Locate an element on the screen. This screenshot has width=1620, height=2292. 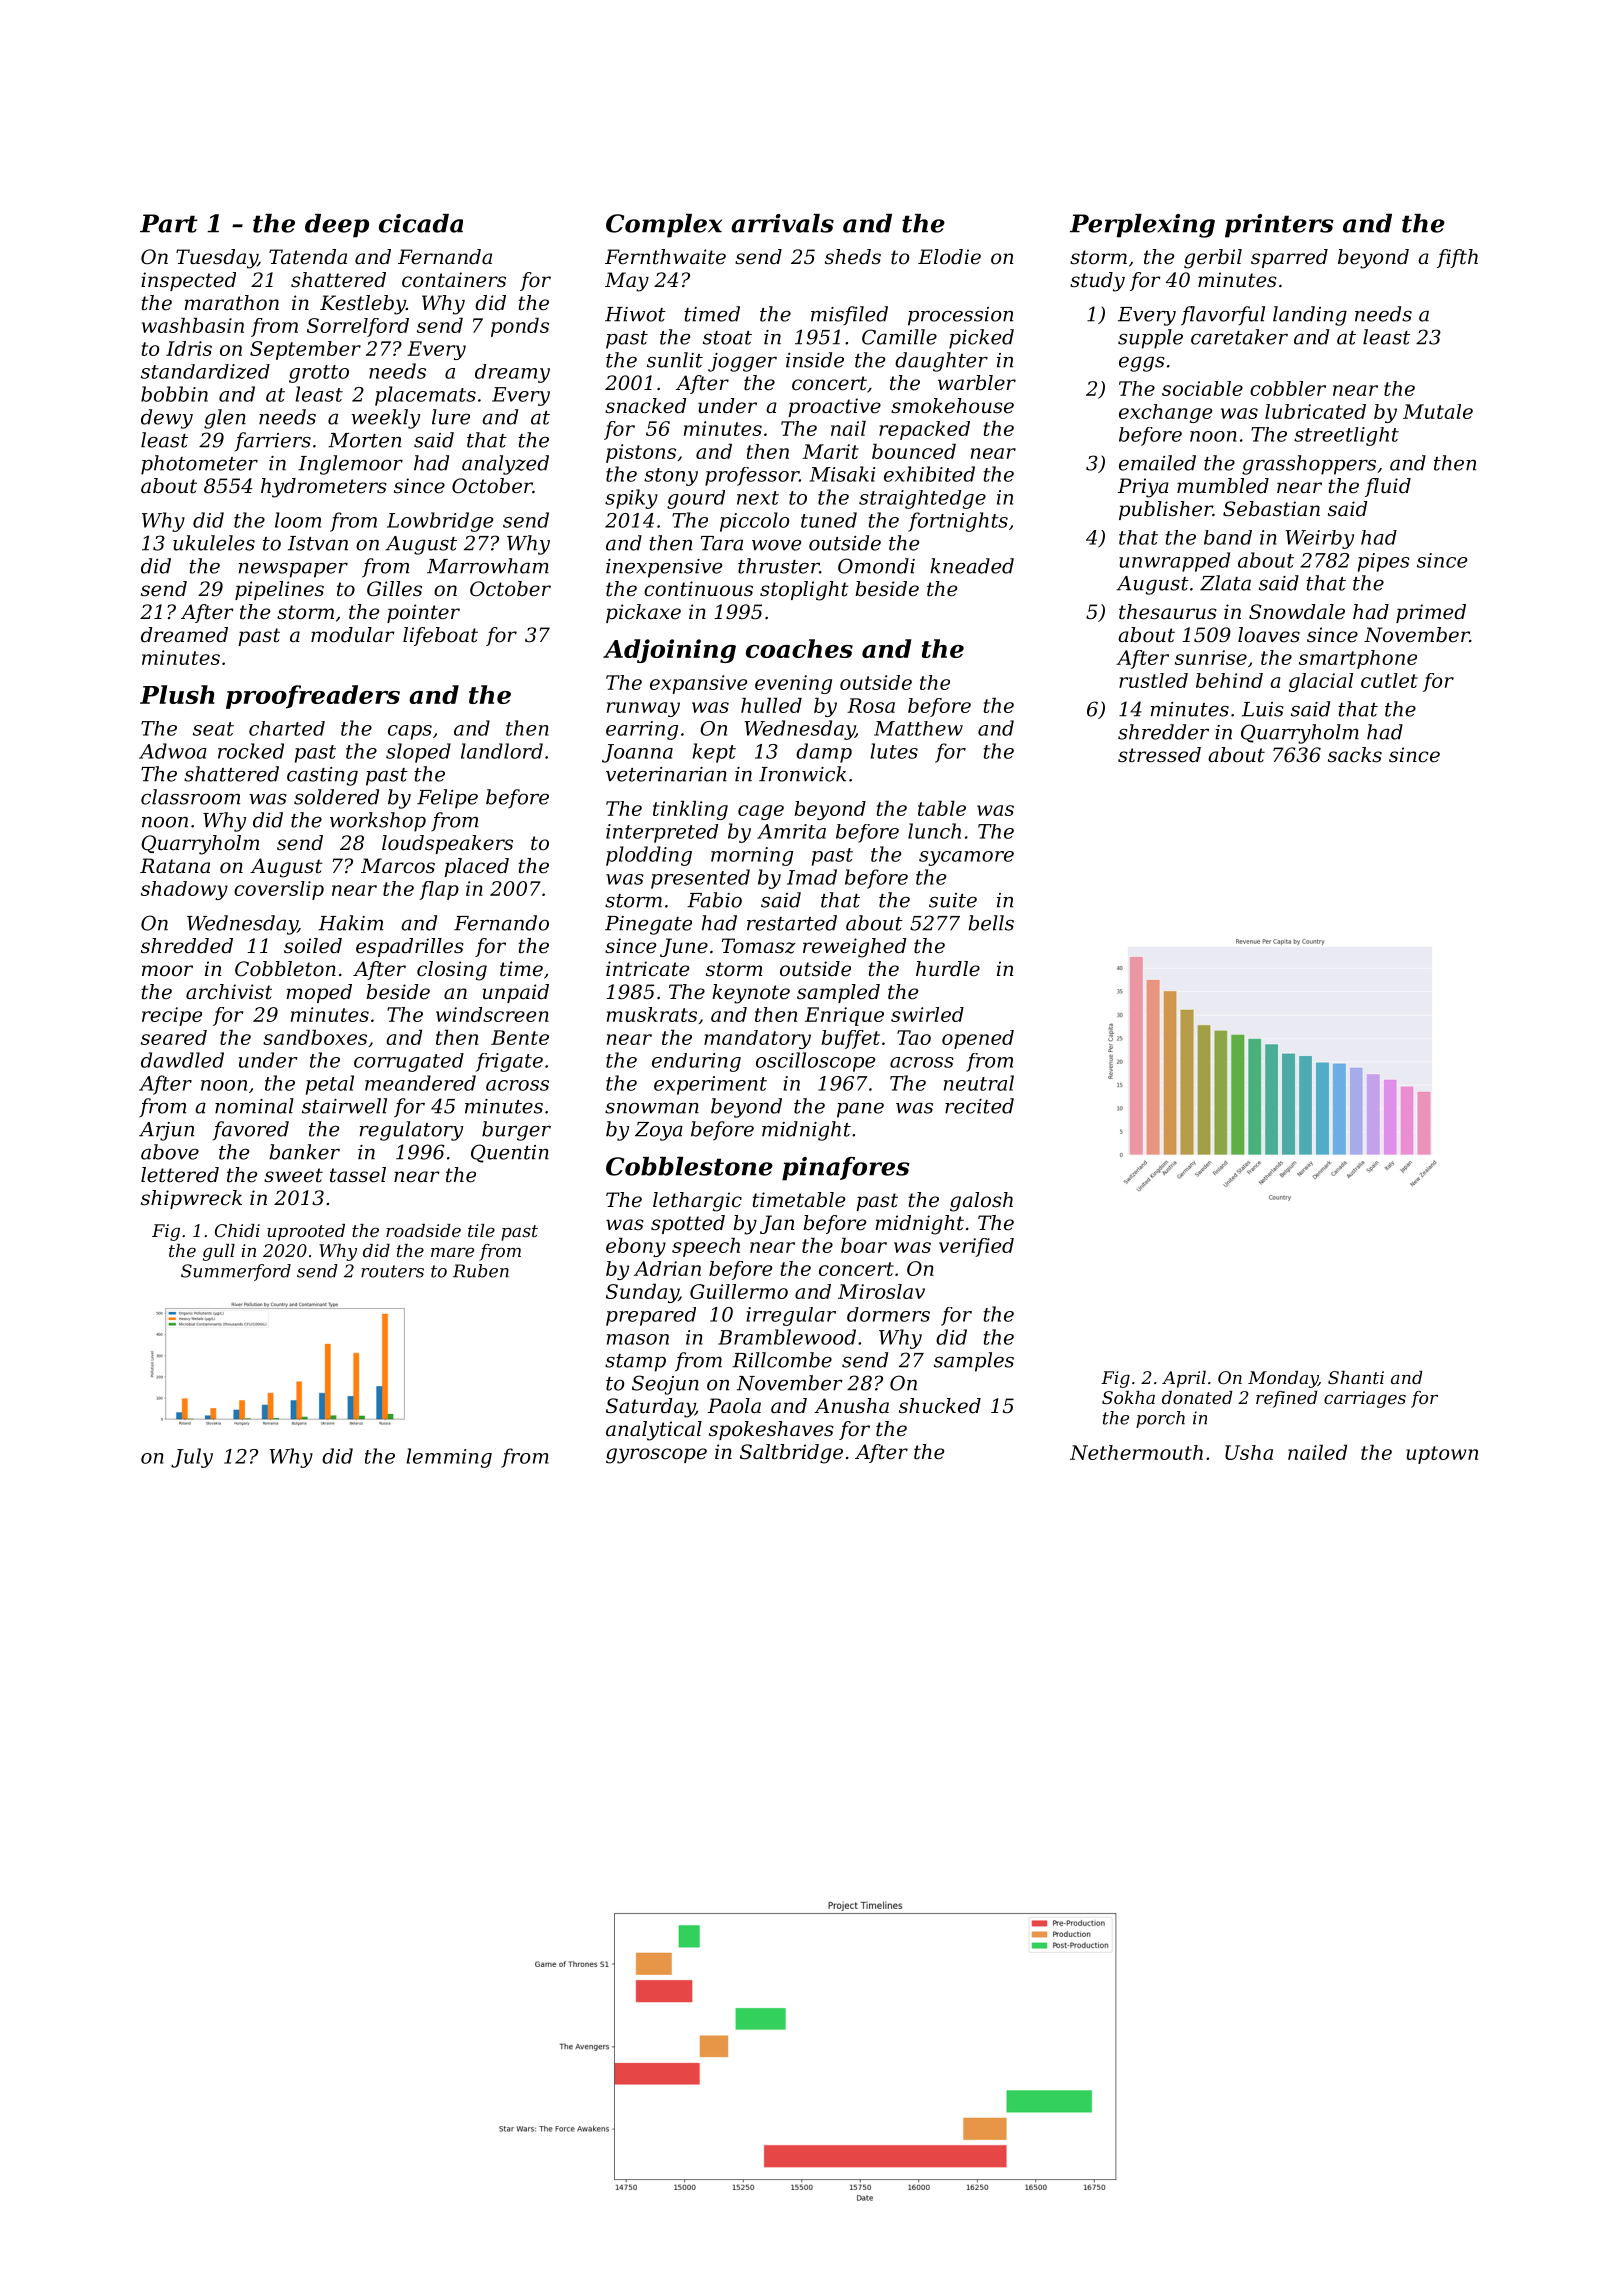
analyzed is located at coordinates (505, 465).
